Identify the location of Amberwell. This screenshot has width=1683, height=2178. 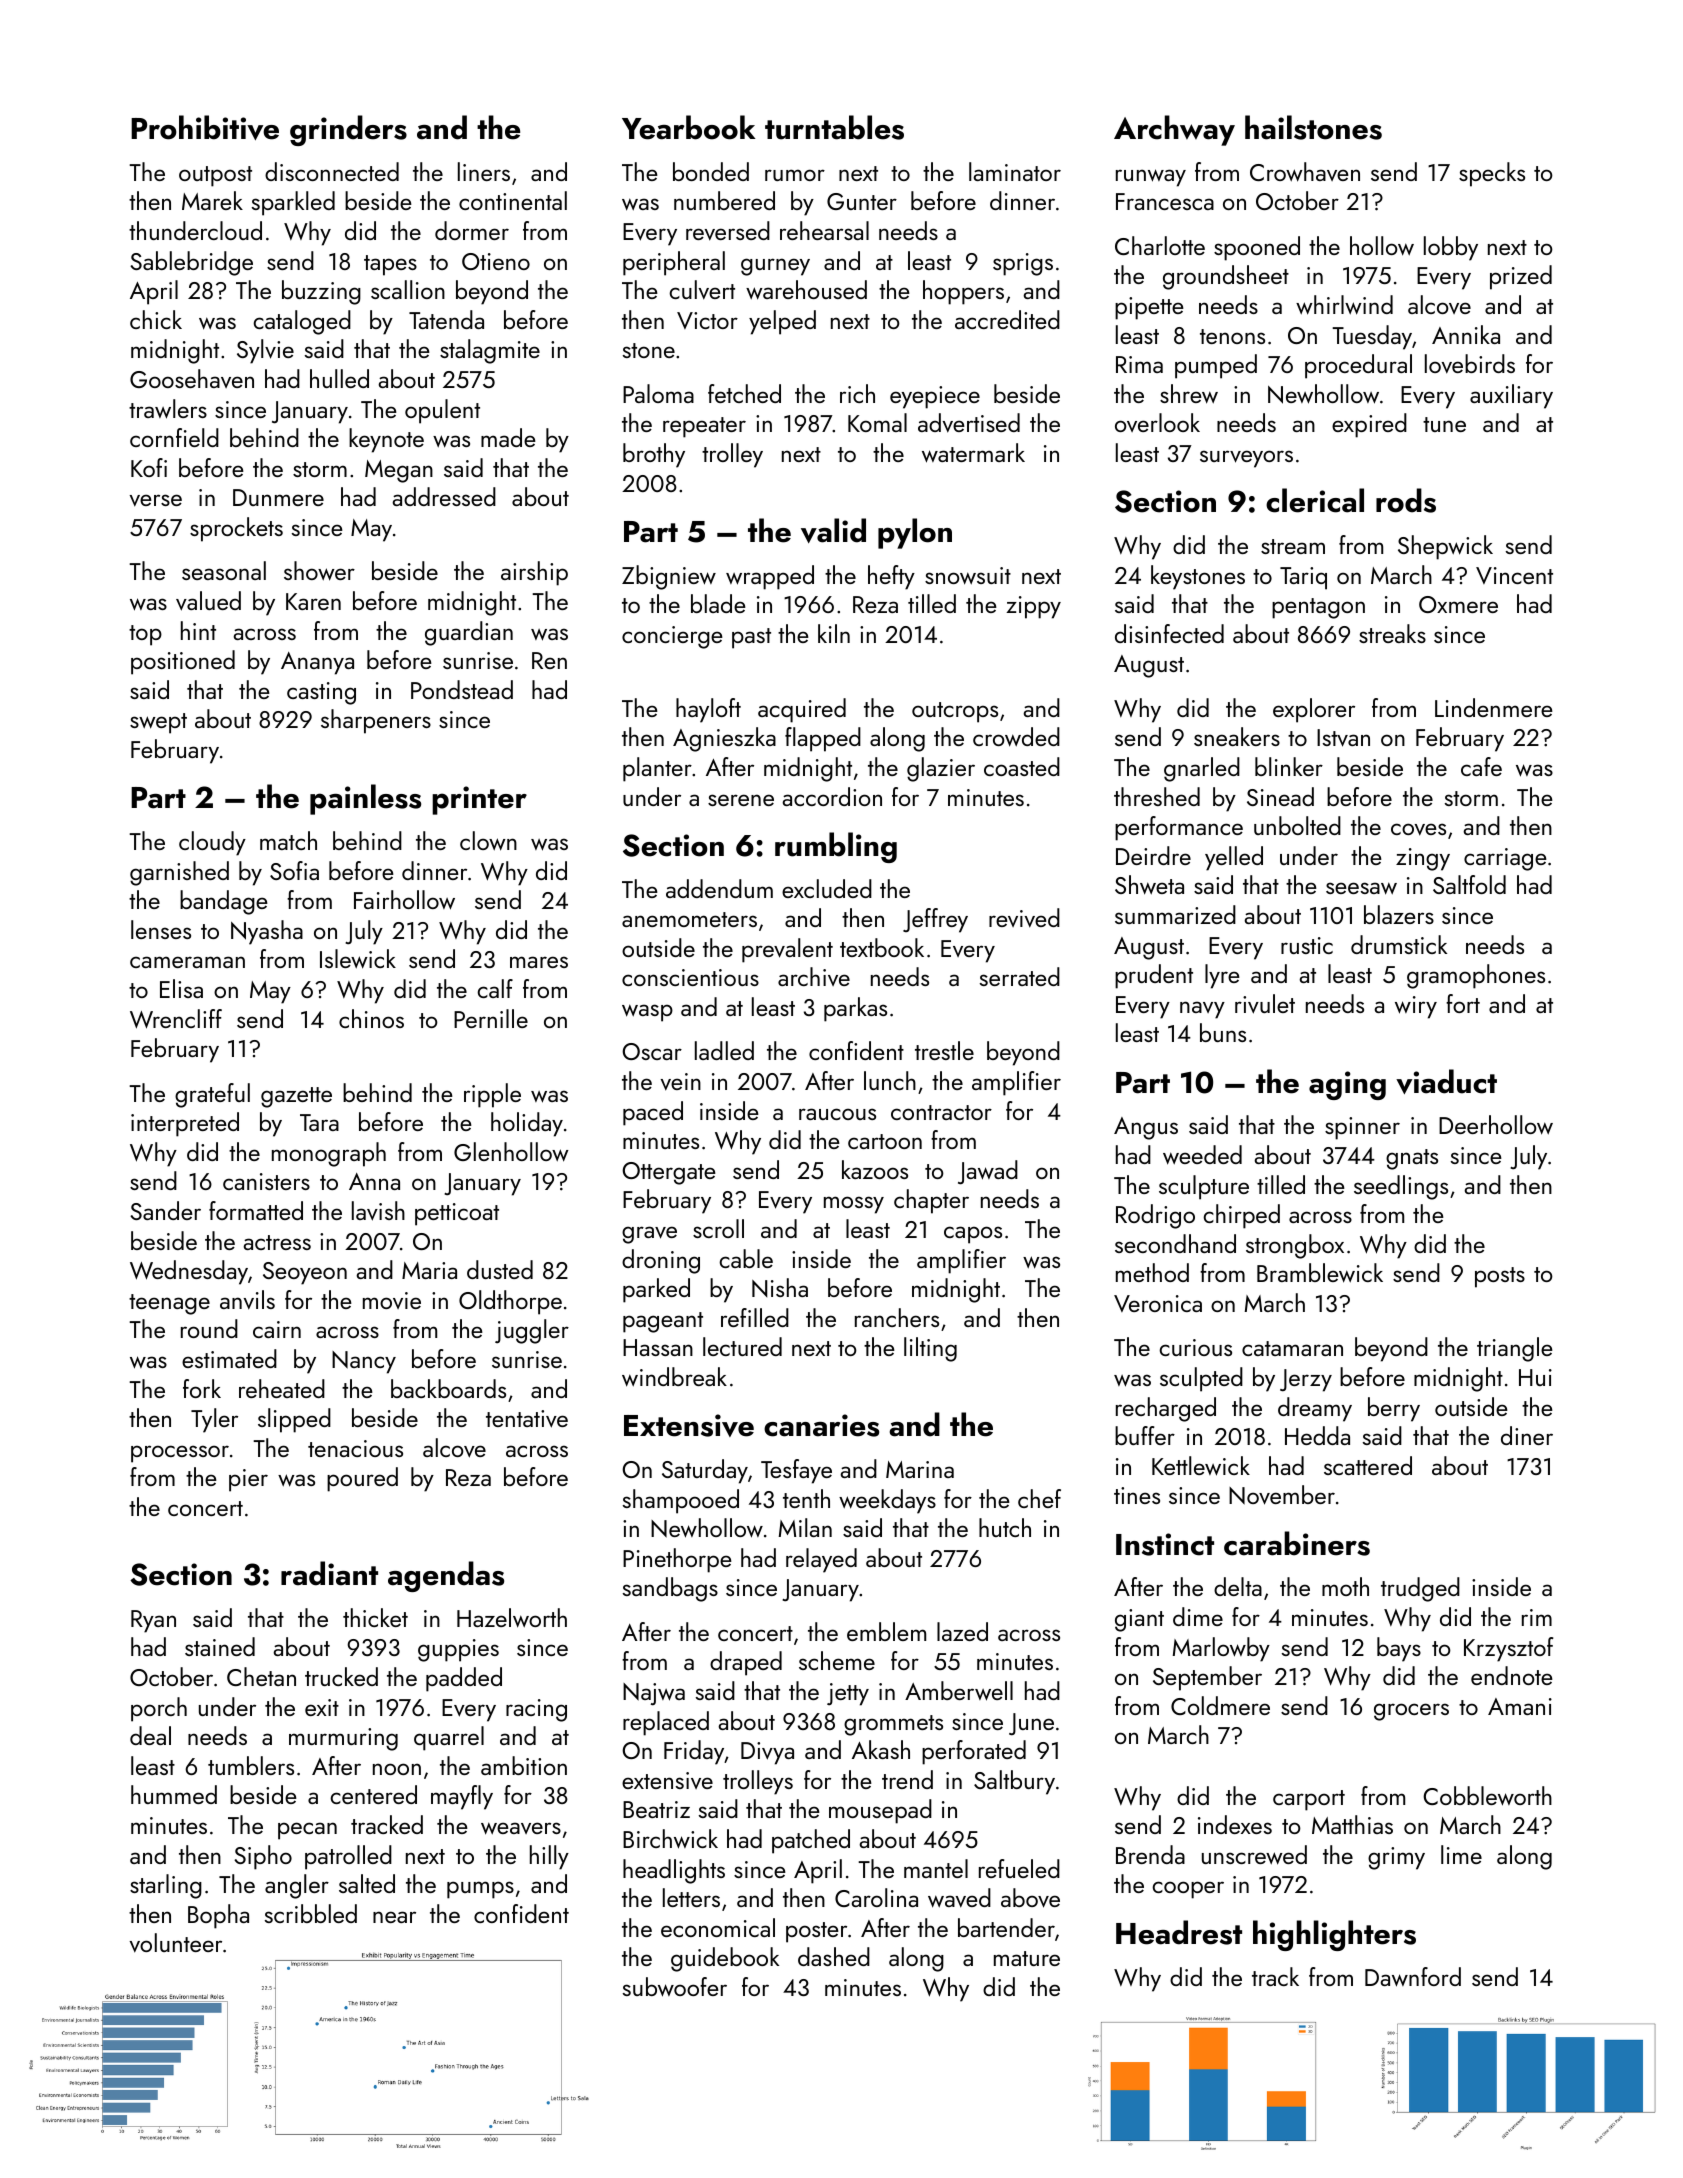
(959, 1691).
